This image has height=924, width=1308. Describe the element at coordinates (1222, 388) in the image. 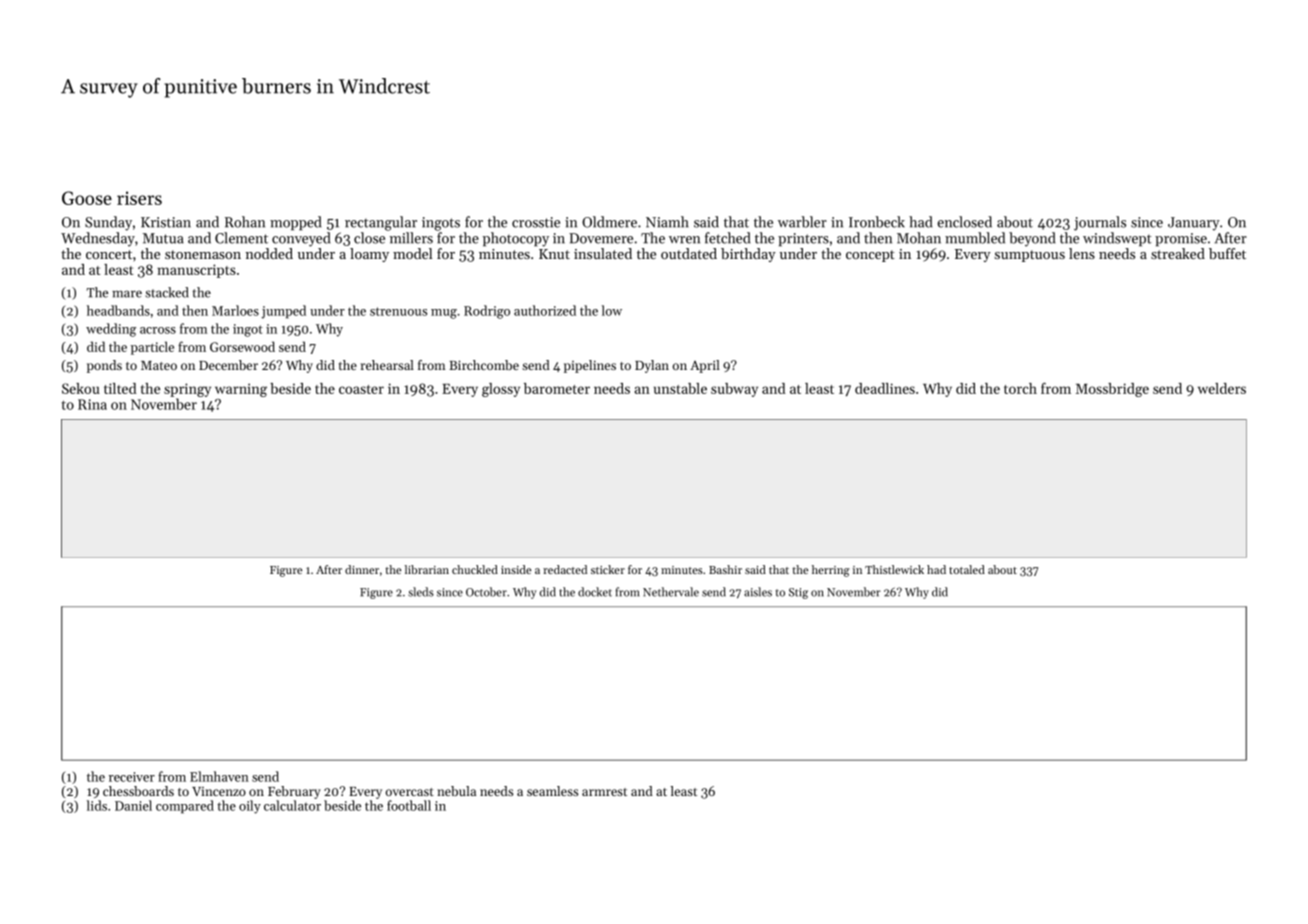

I see `welders` at that location.
